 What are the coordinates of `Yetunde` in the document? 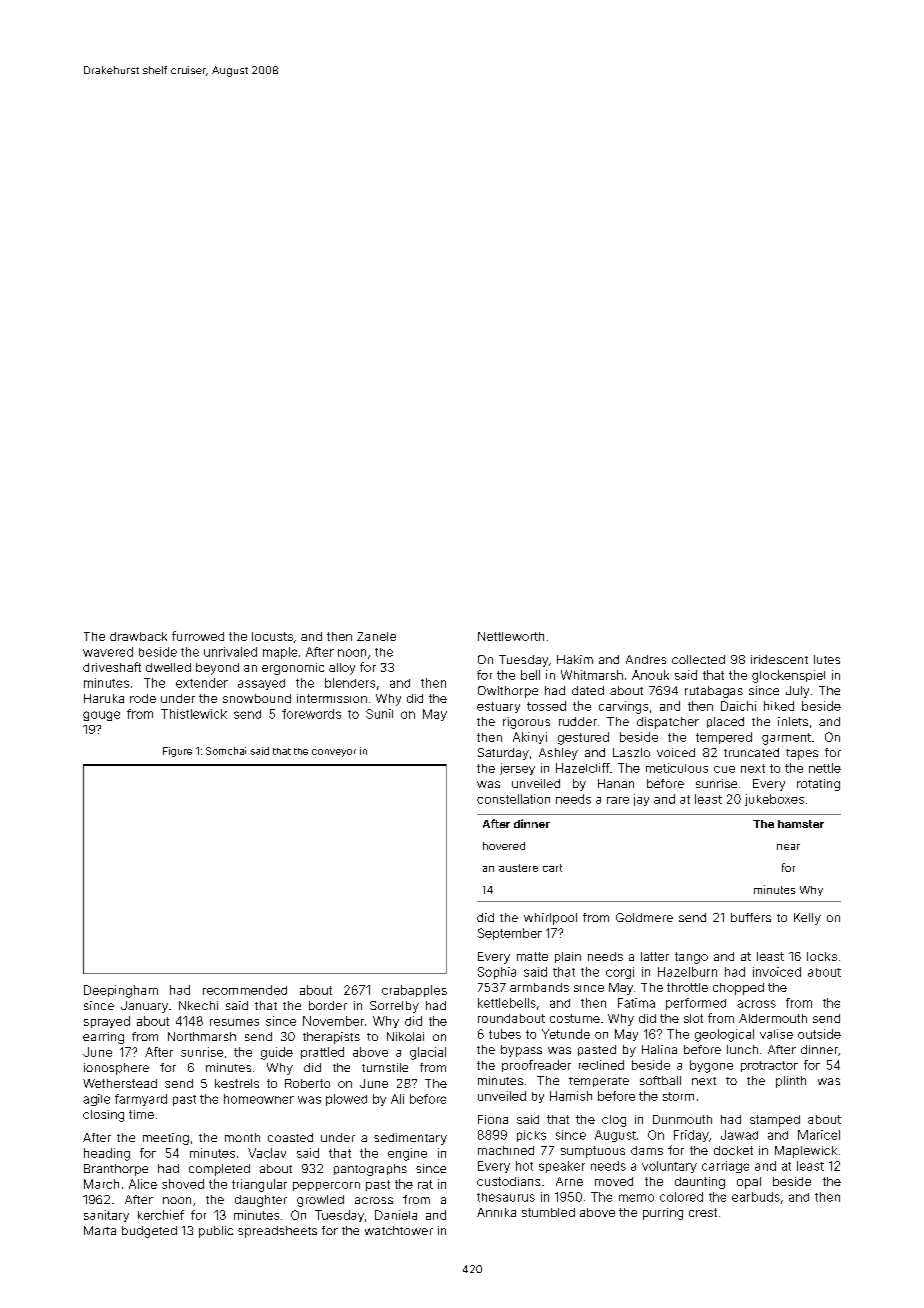 It's located at (566, 1034).
